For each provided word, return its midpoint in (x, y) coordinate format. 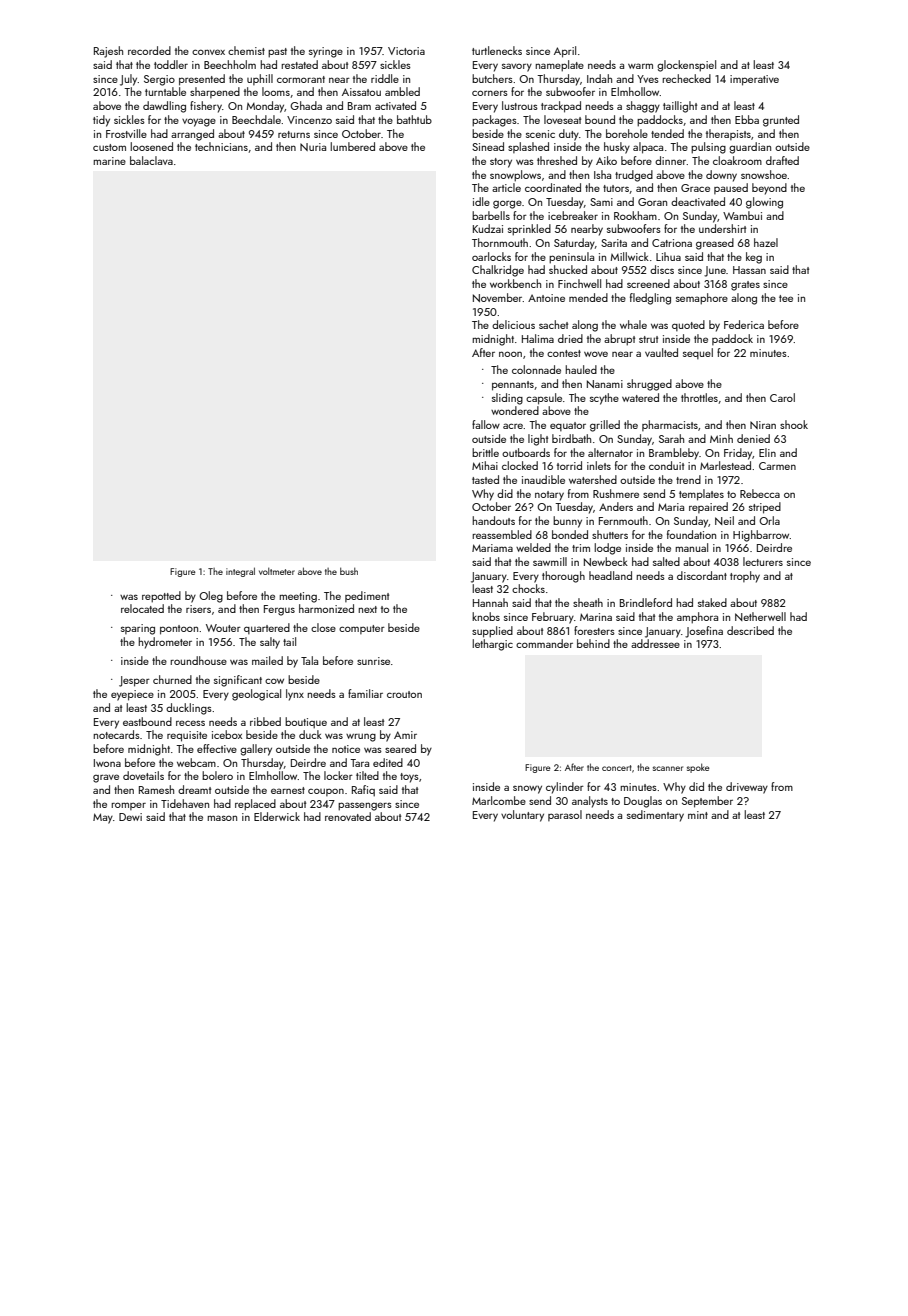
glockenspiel (686, 66)
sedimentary (655, 816)
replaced (255, 805)
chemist (246, 50)
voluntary (522, 816)
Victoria (406, 51)
